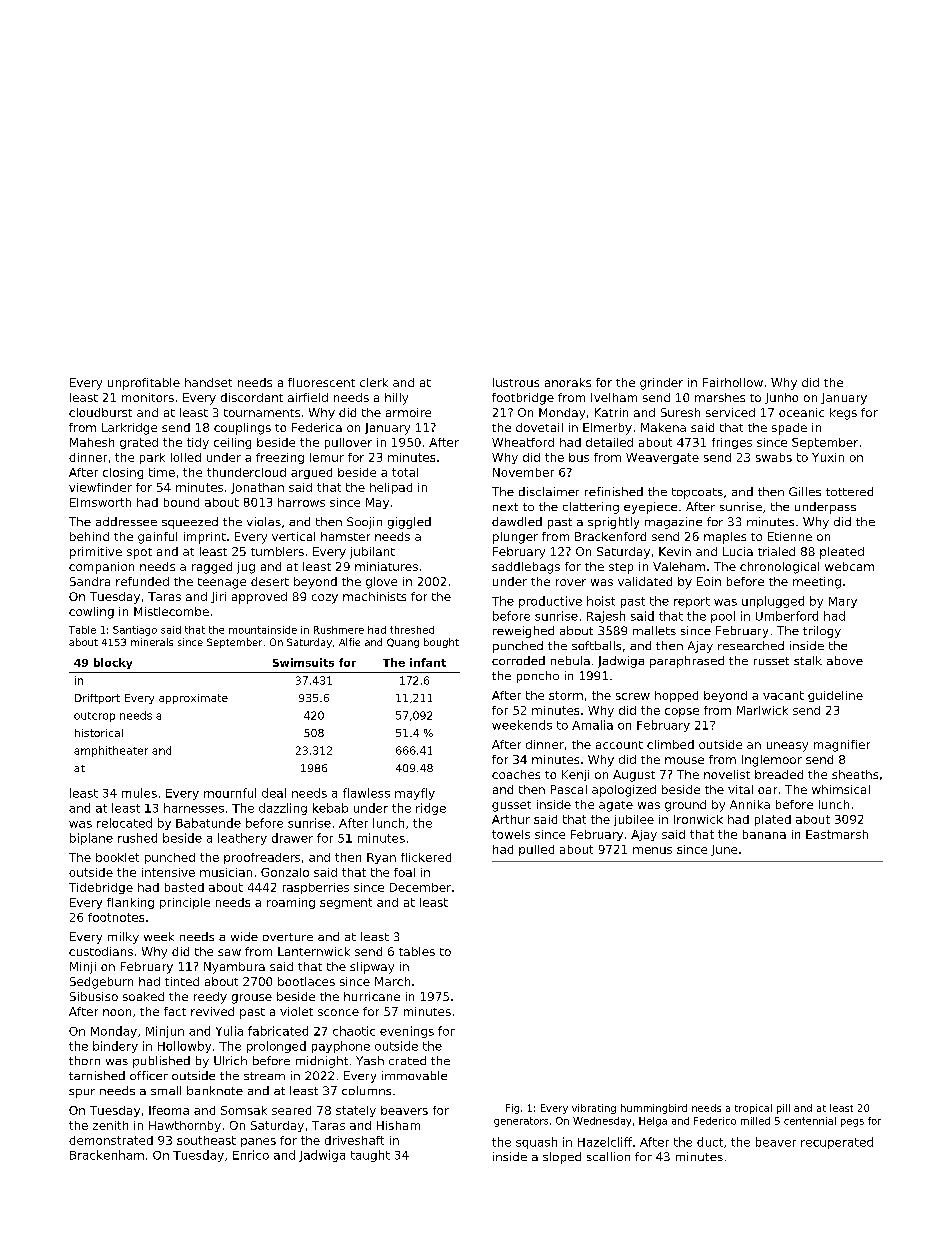  I want to click on ceiling, so click(232, 443).
